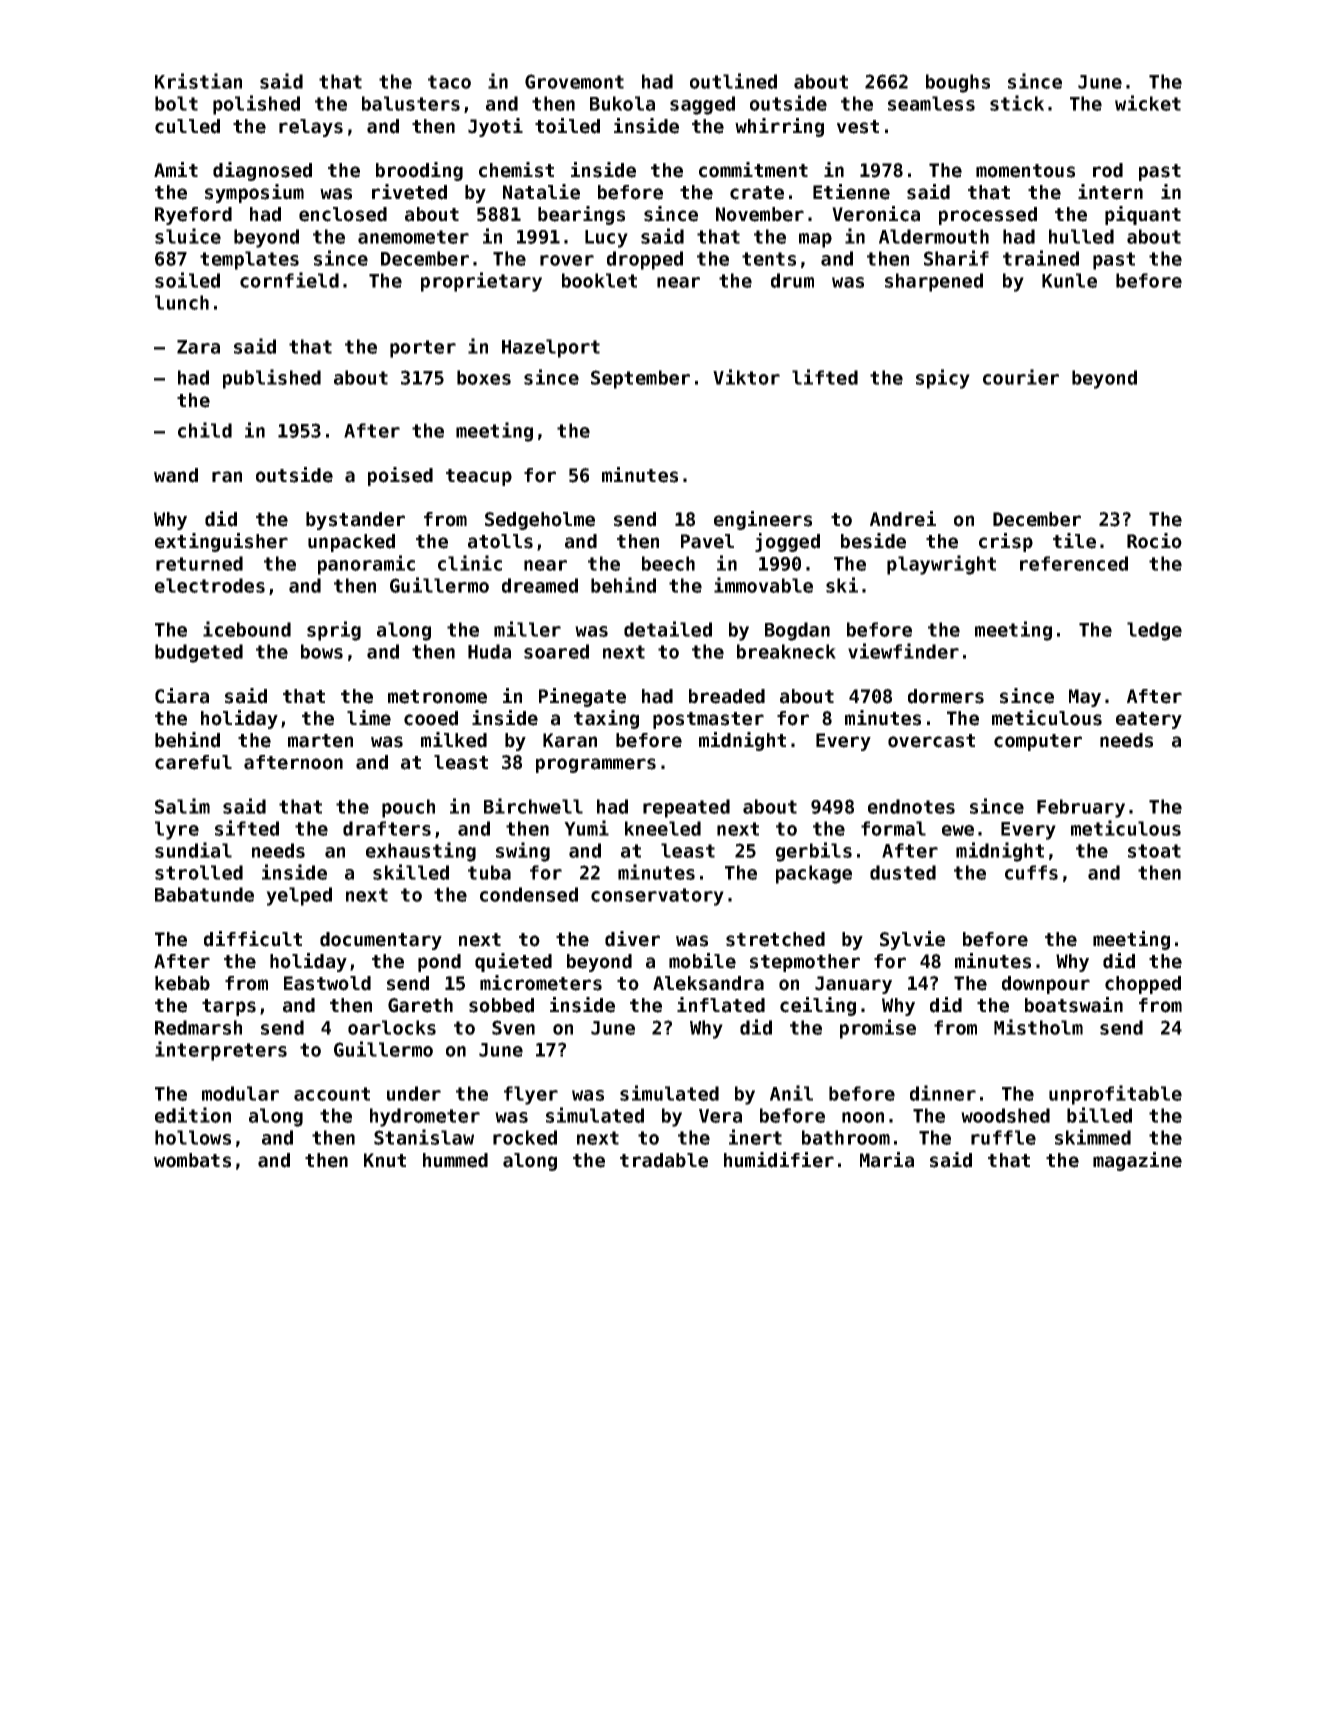 The height and width of the screenshot is (1730, 1337). I want to click on ceiling, so click(818, 1006).
